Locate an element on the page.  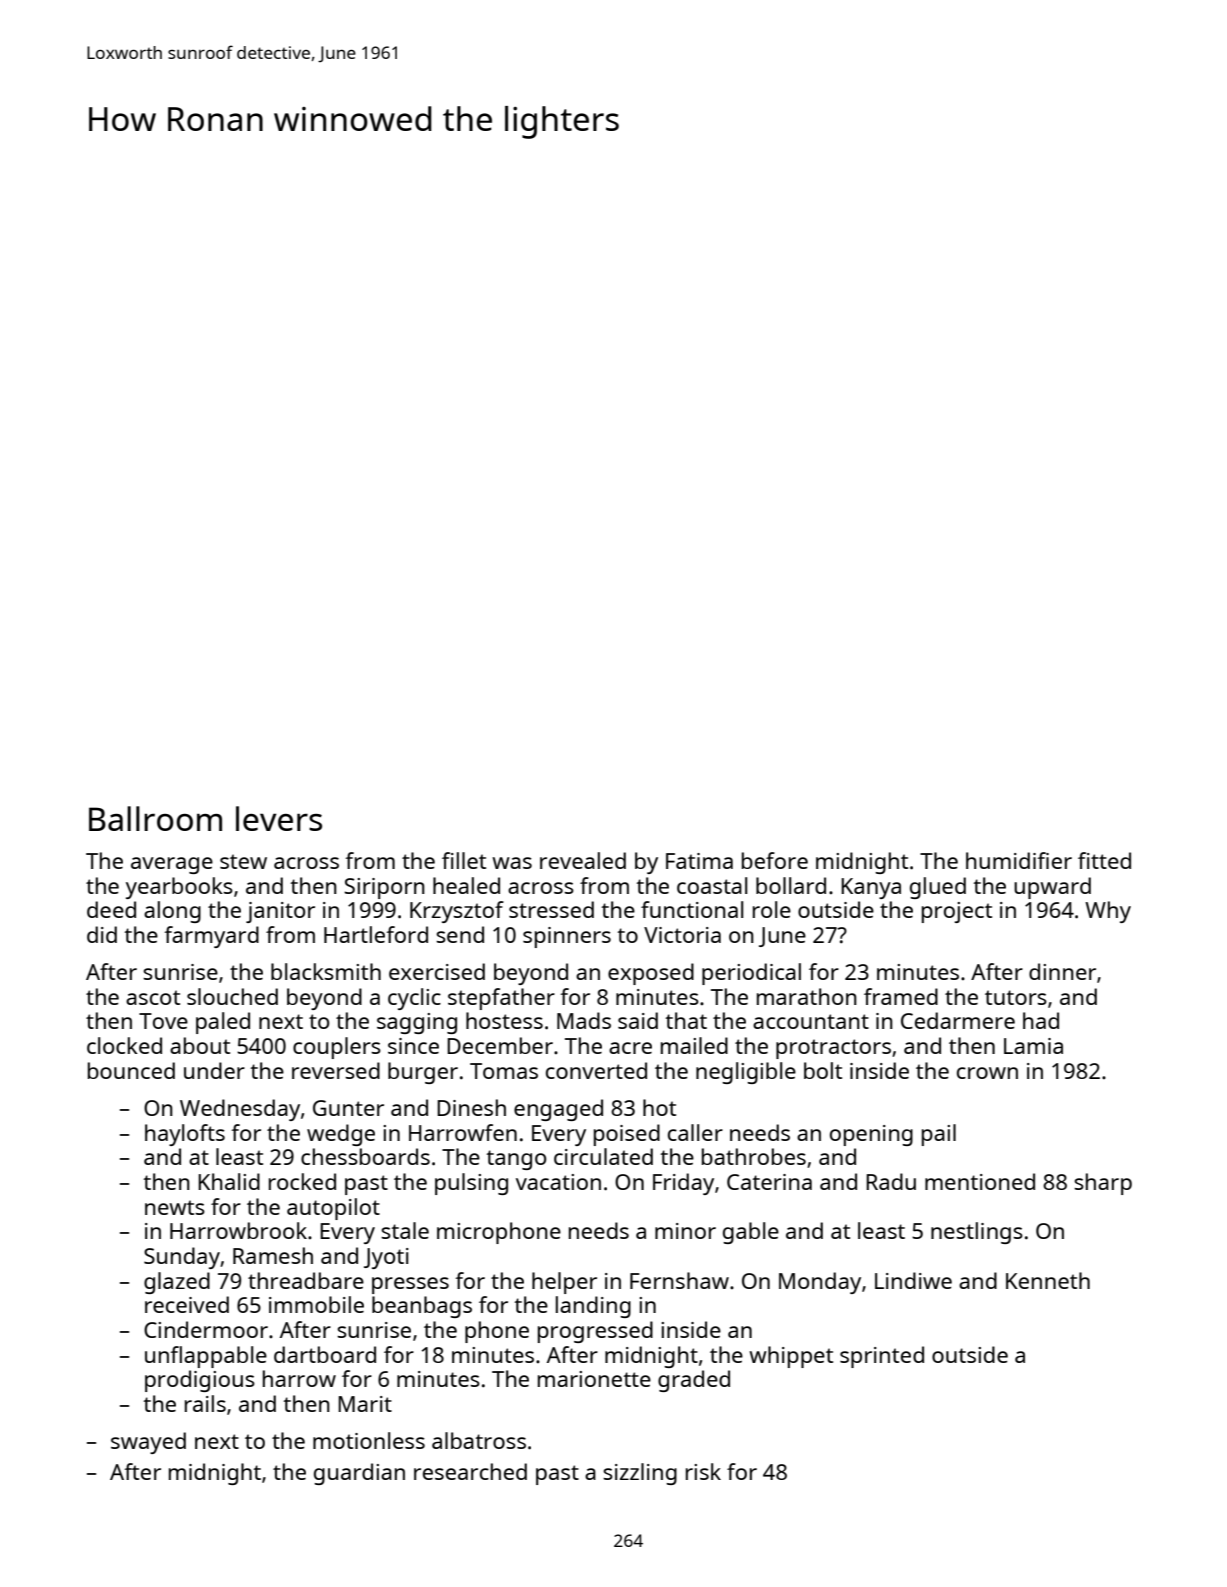
risk is located at coordinates (703, 1471).
